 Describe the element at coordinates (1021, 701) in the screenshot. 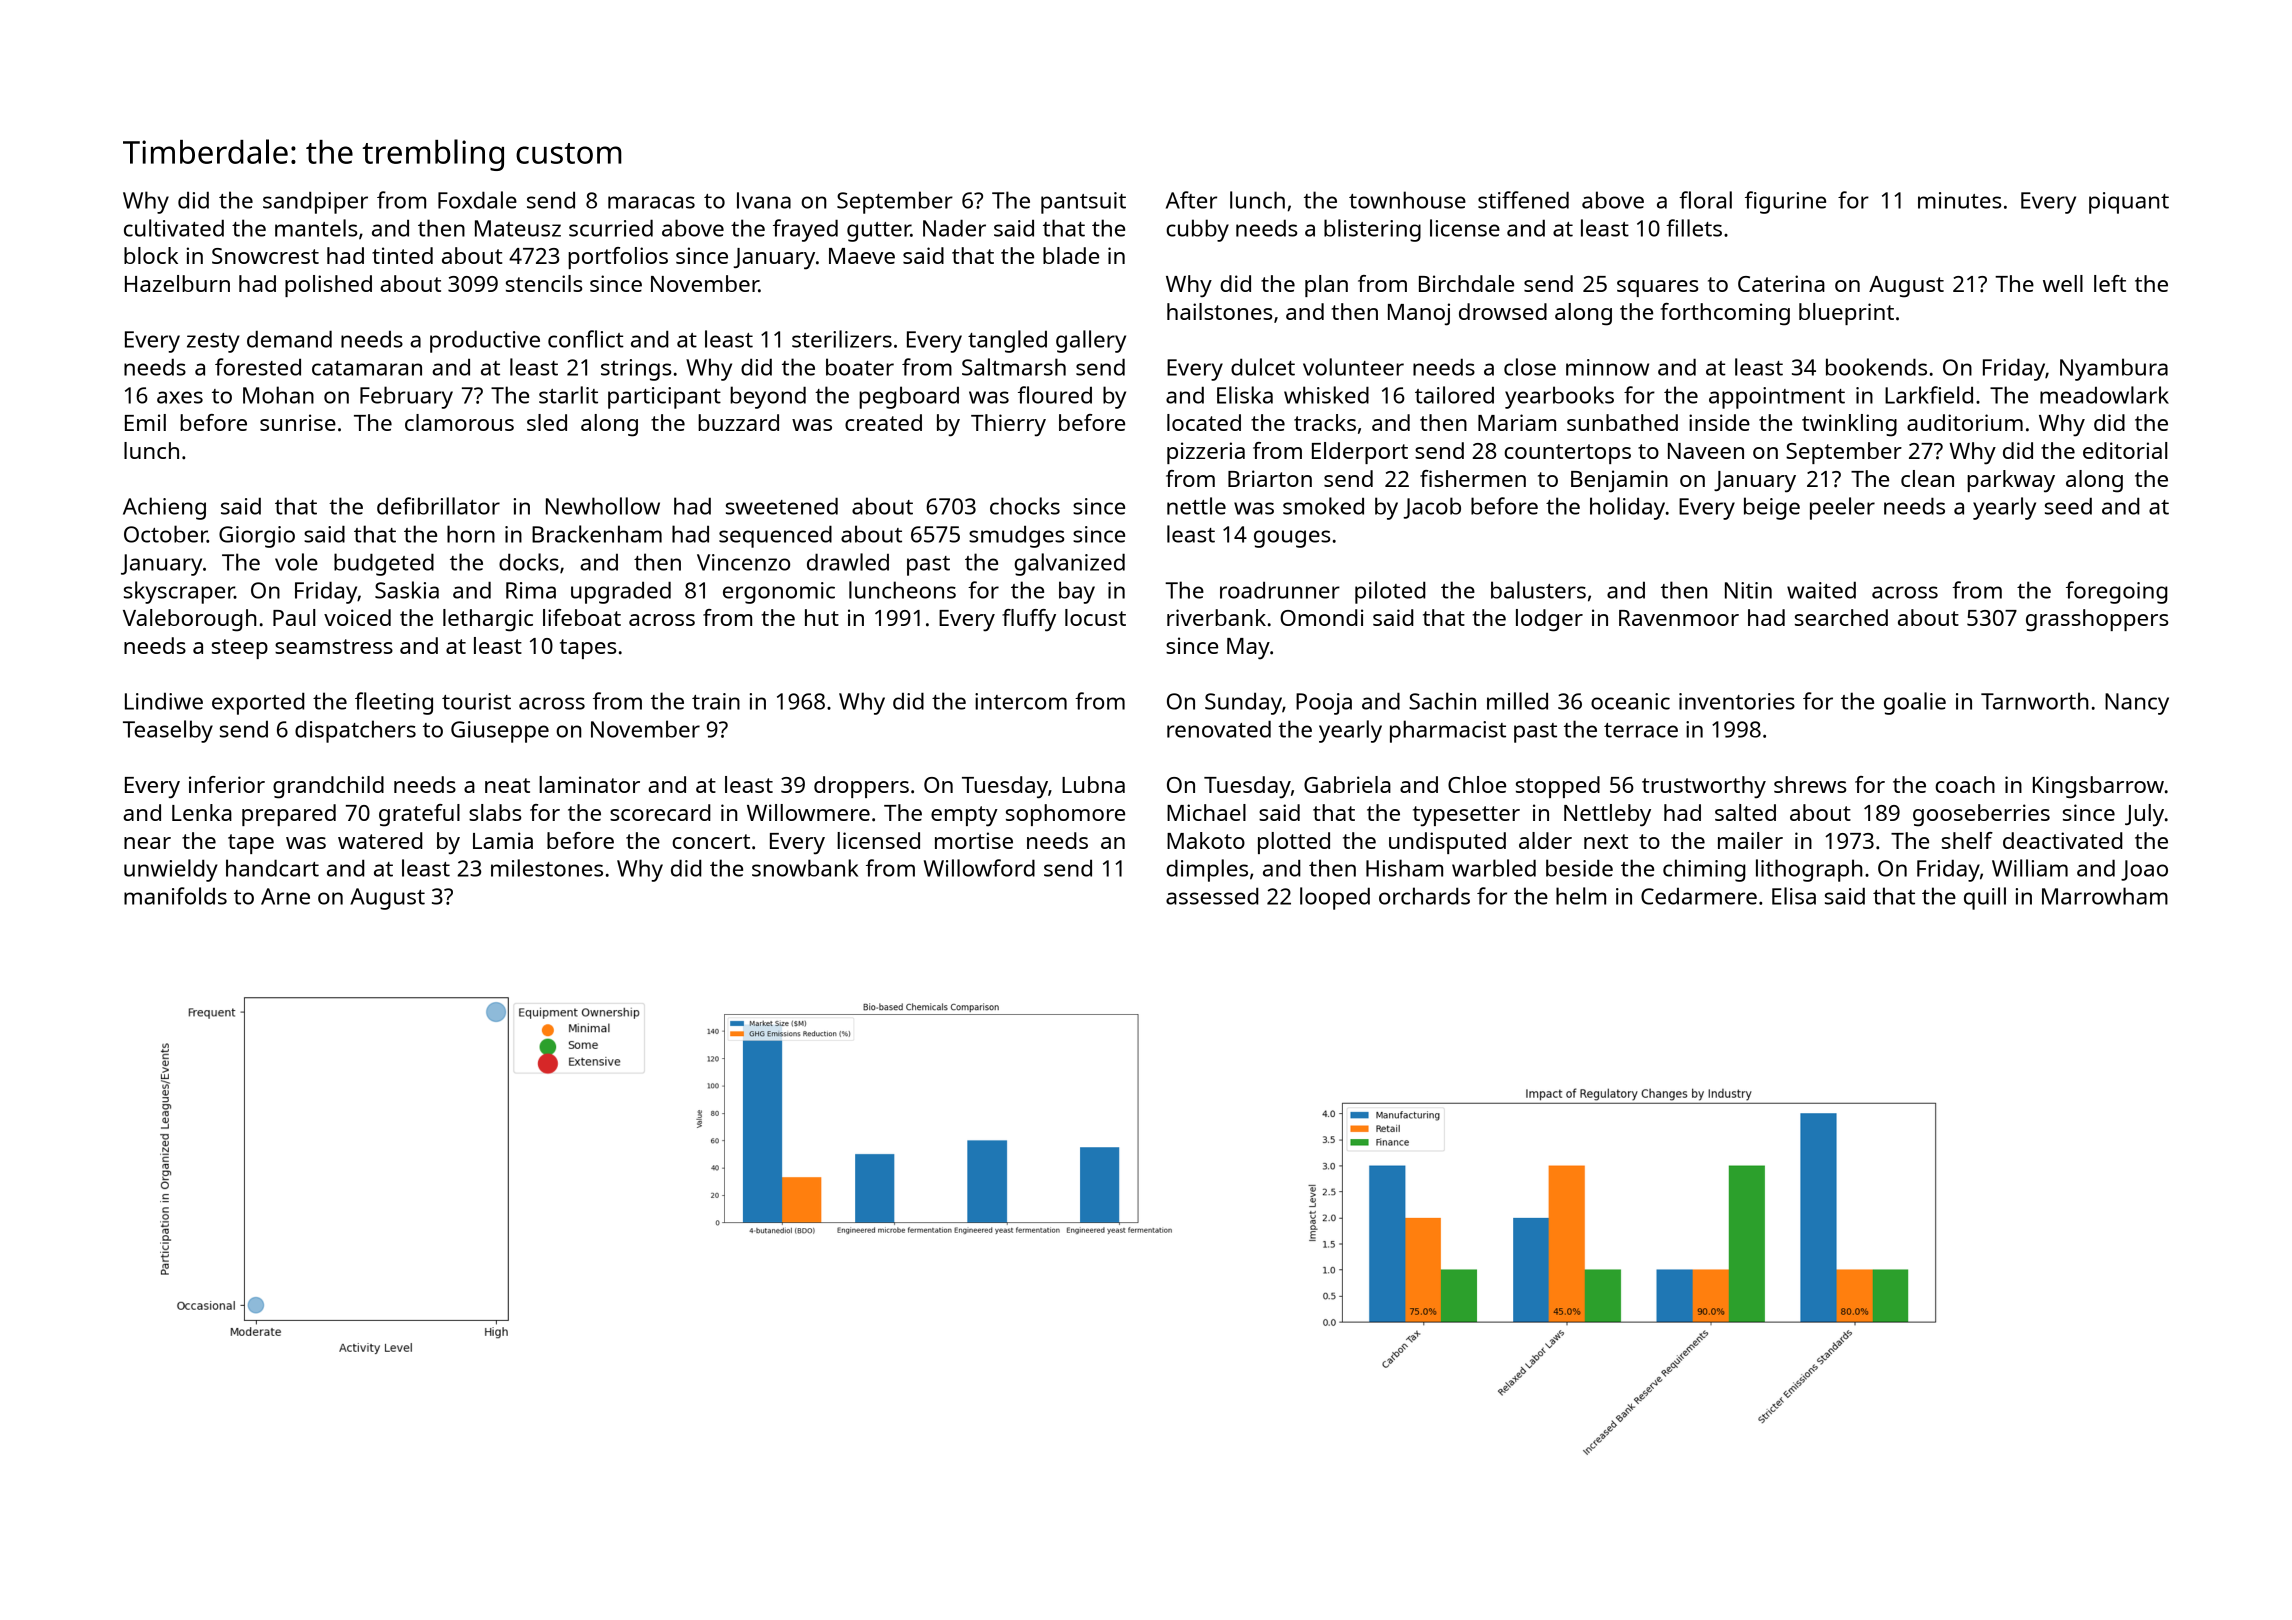

I see `intercom` at that location.
